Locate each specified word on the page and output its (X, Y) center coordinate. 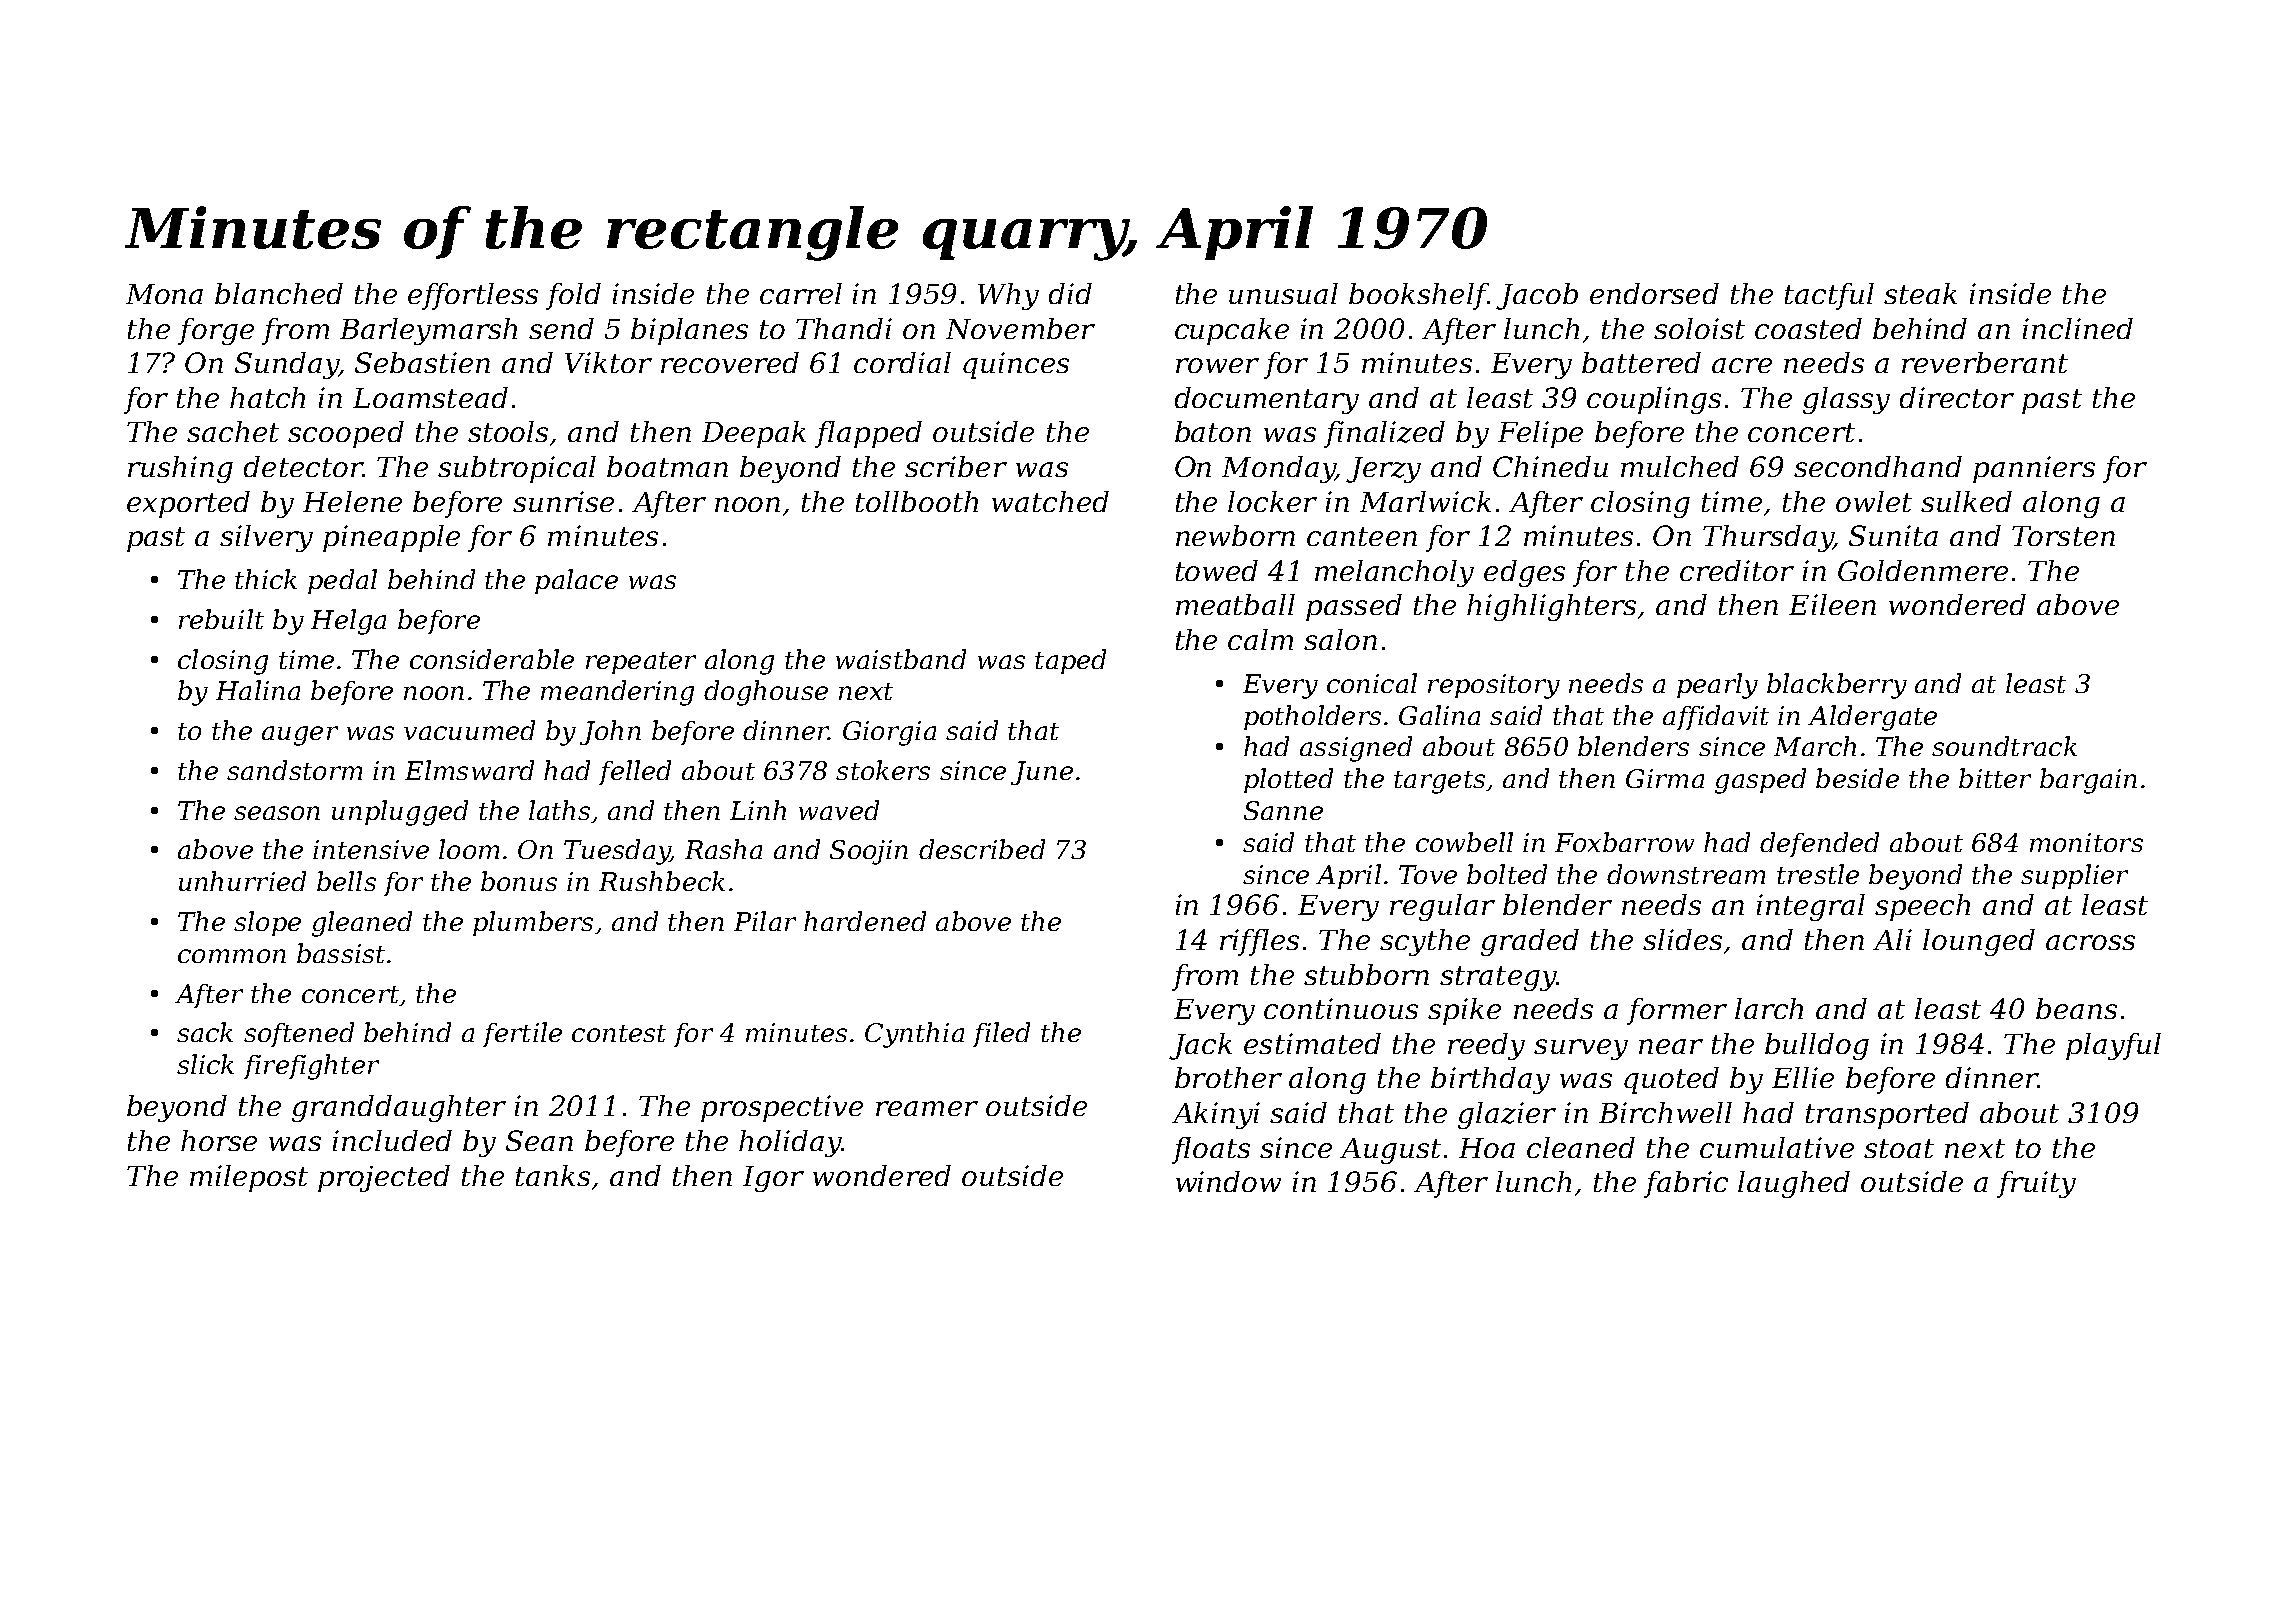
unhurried (242, 881)
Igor (773, 1179)
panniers (2034, 469)
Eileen (1832, 604)
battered (1641, 362)
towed (1217, 570)
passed (1354, 607)
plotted (1288, 780)
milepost (249, 1178)
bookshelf (1418, 296)
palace (576, 581)
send (561, 328)
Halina (258, 690)
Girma (1665, 778)
